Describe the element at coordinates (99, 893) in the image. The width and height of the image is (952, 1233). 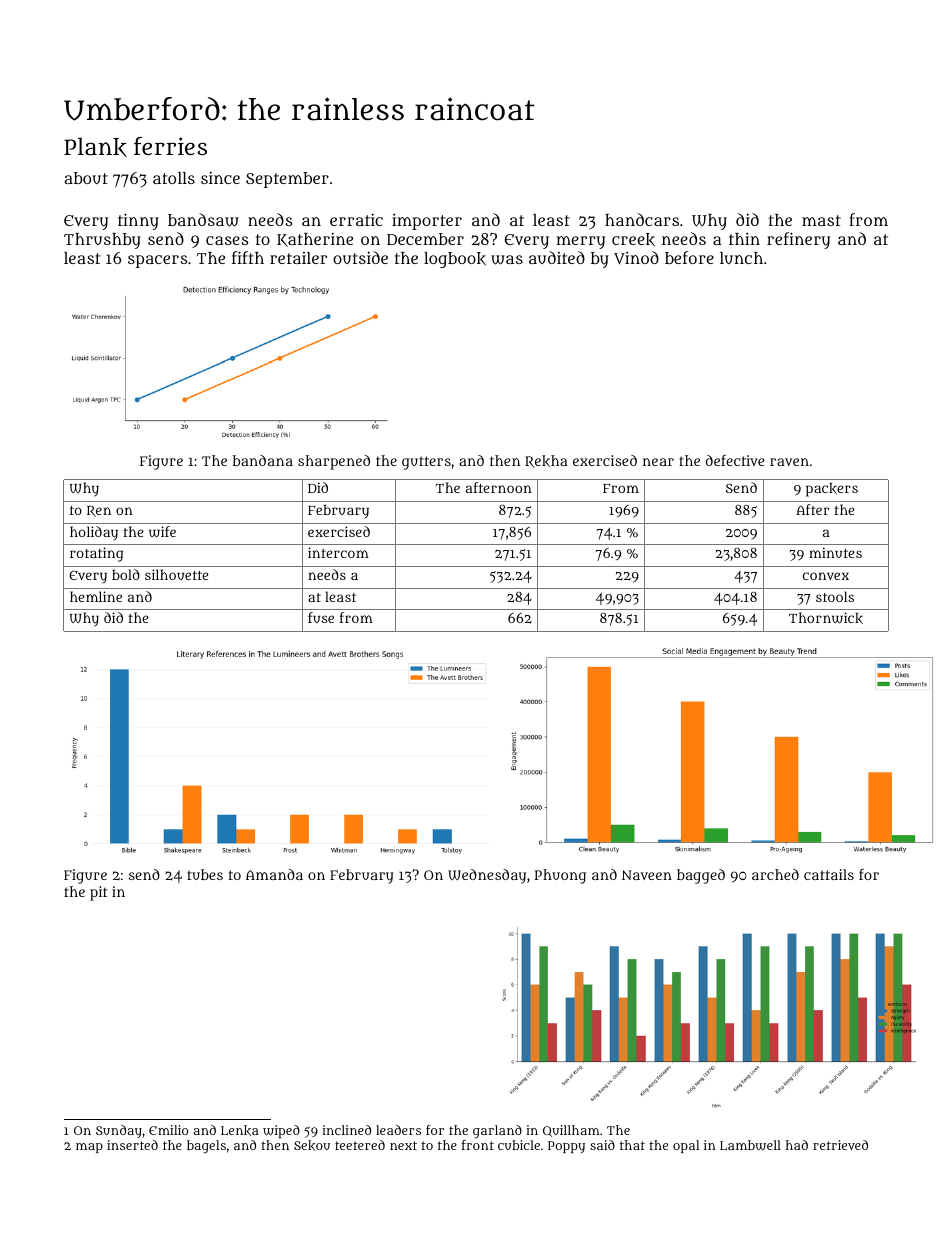
I see `pit` at that location.
